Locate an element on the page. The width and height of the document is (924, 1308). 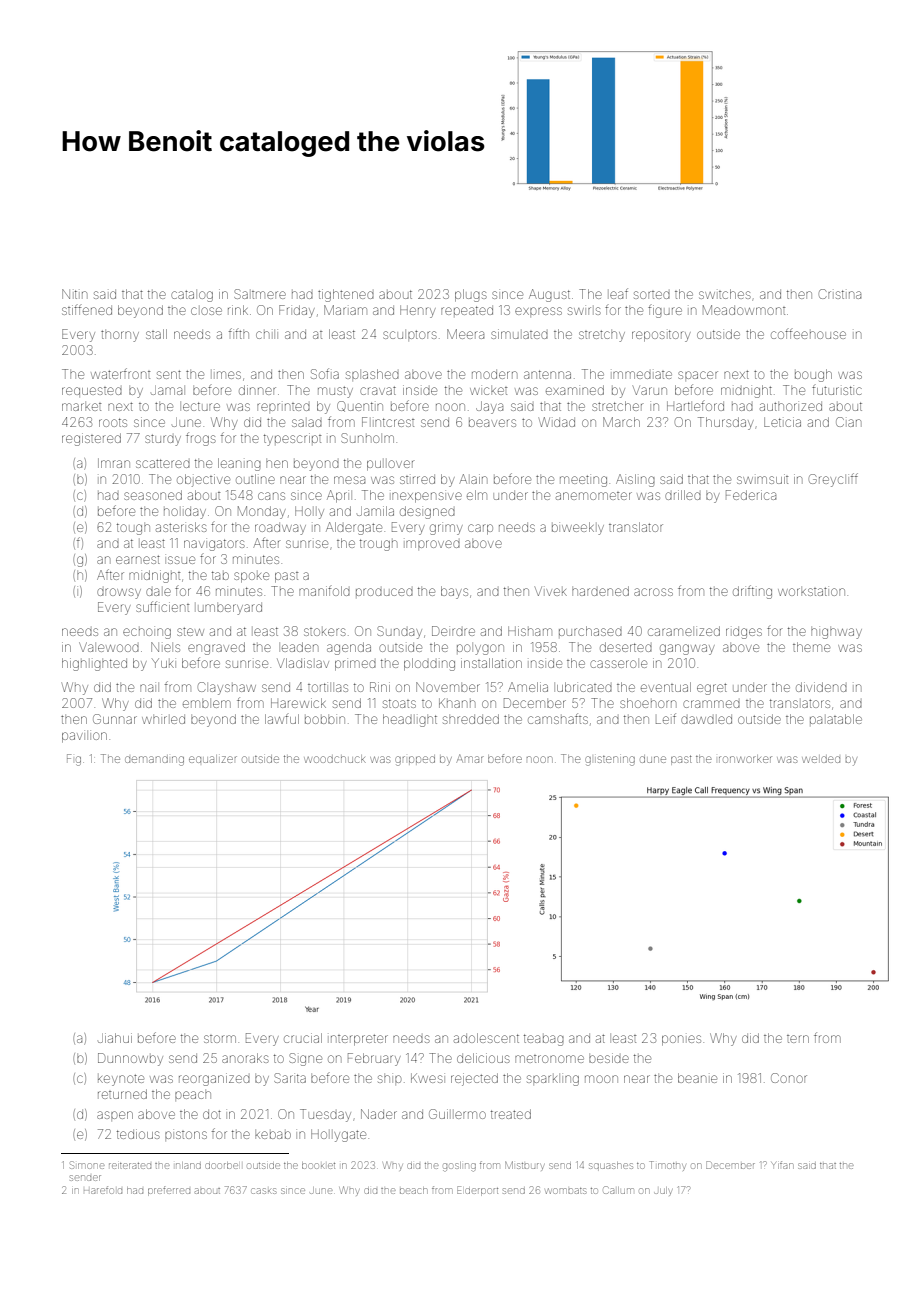
gripped is located at coordinates (415, 761).
